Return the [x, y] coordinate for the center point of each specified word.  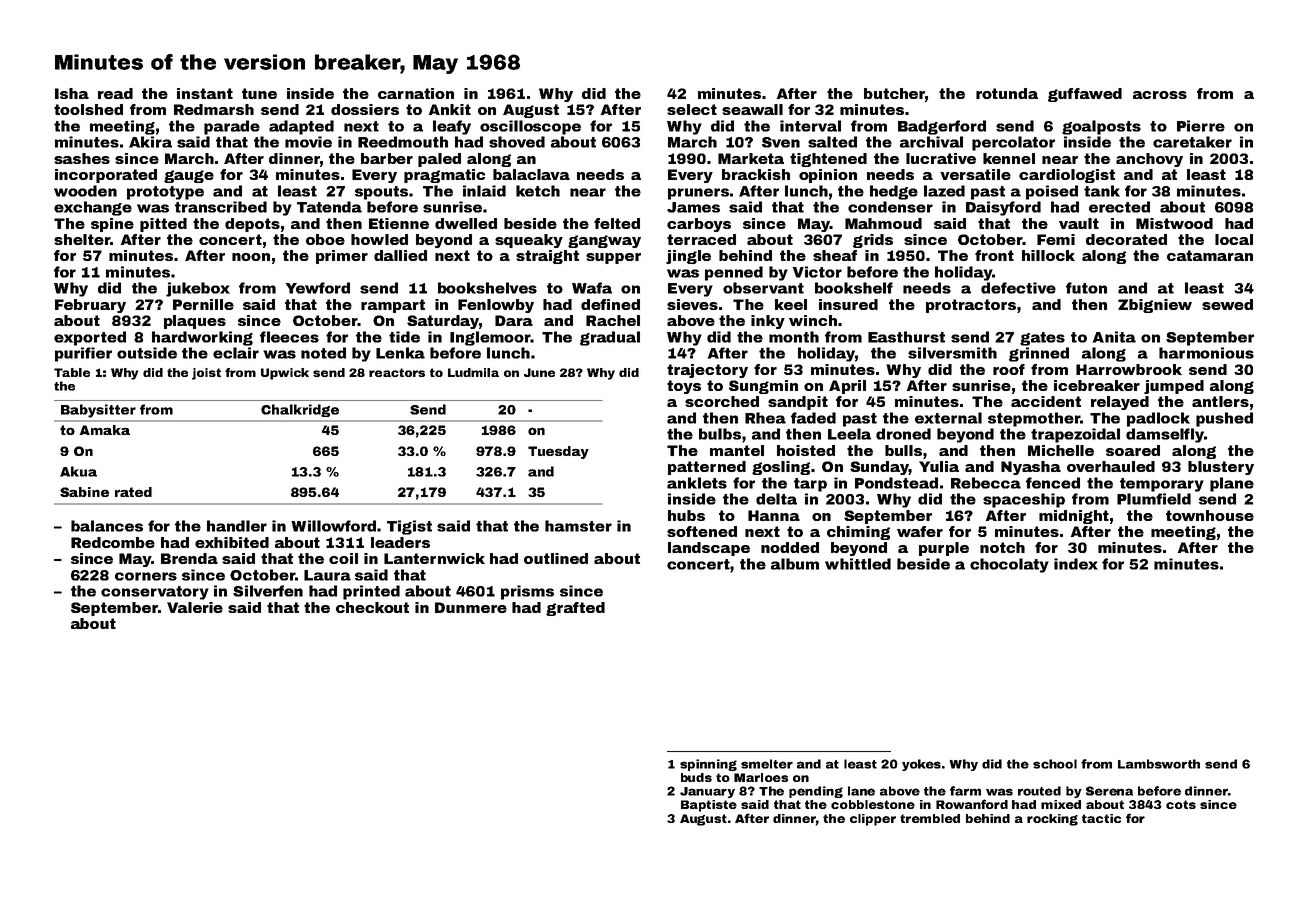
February [90, 306]
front [994, 255]
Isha [72, 93]
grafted [575, 609]
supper [613, 258]
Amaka [104, 430]
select [692, 109]
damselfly [1165, 435]
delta [776, 499]
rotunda [1007, 93]
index [1076, 564]
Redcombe [113, 542]
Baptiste [709, 806]
